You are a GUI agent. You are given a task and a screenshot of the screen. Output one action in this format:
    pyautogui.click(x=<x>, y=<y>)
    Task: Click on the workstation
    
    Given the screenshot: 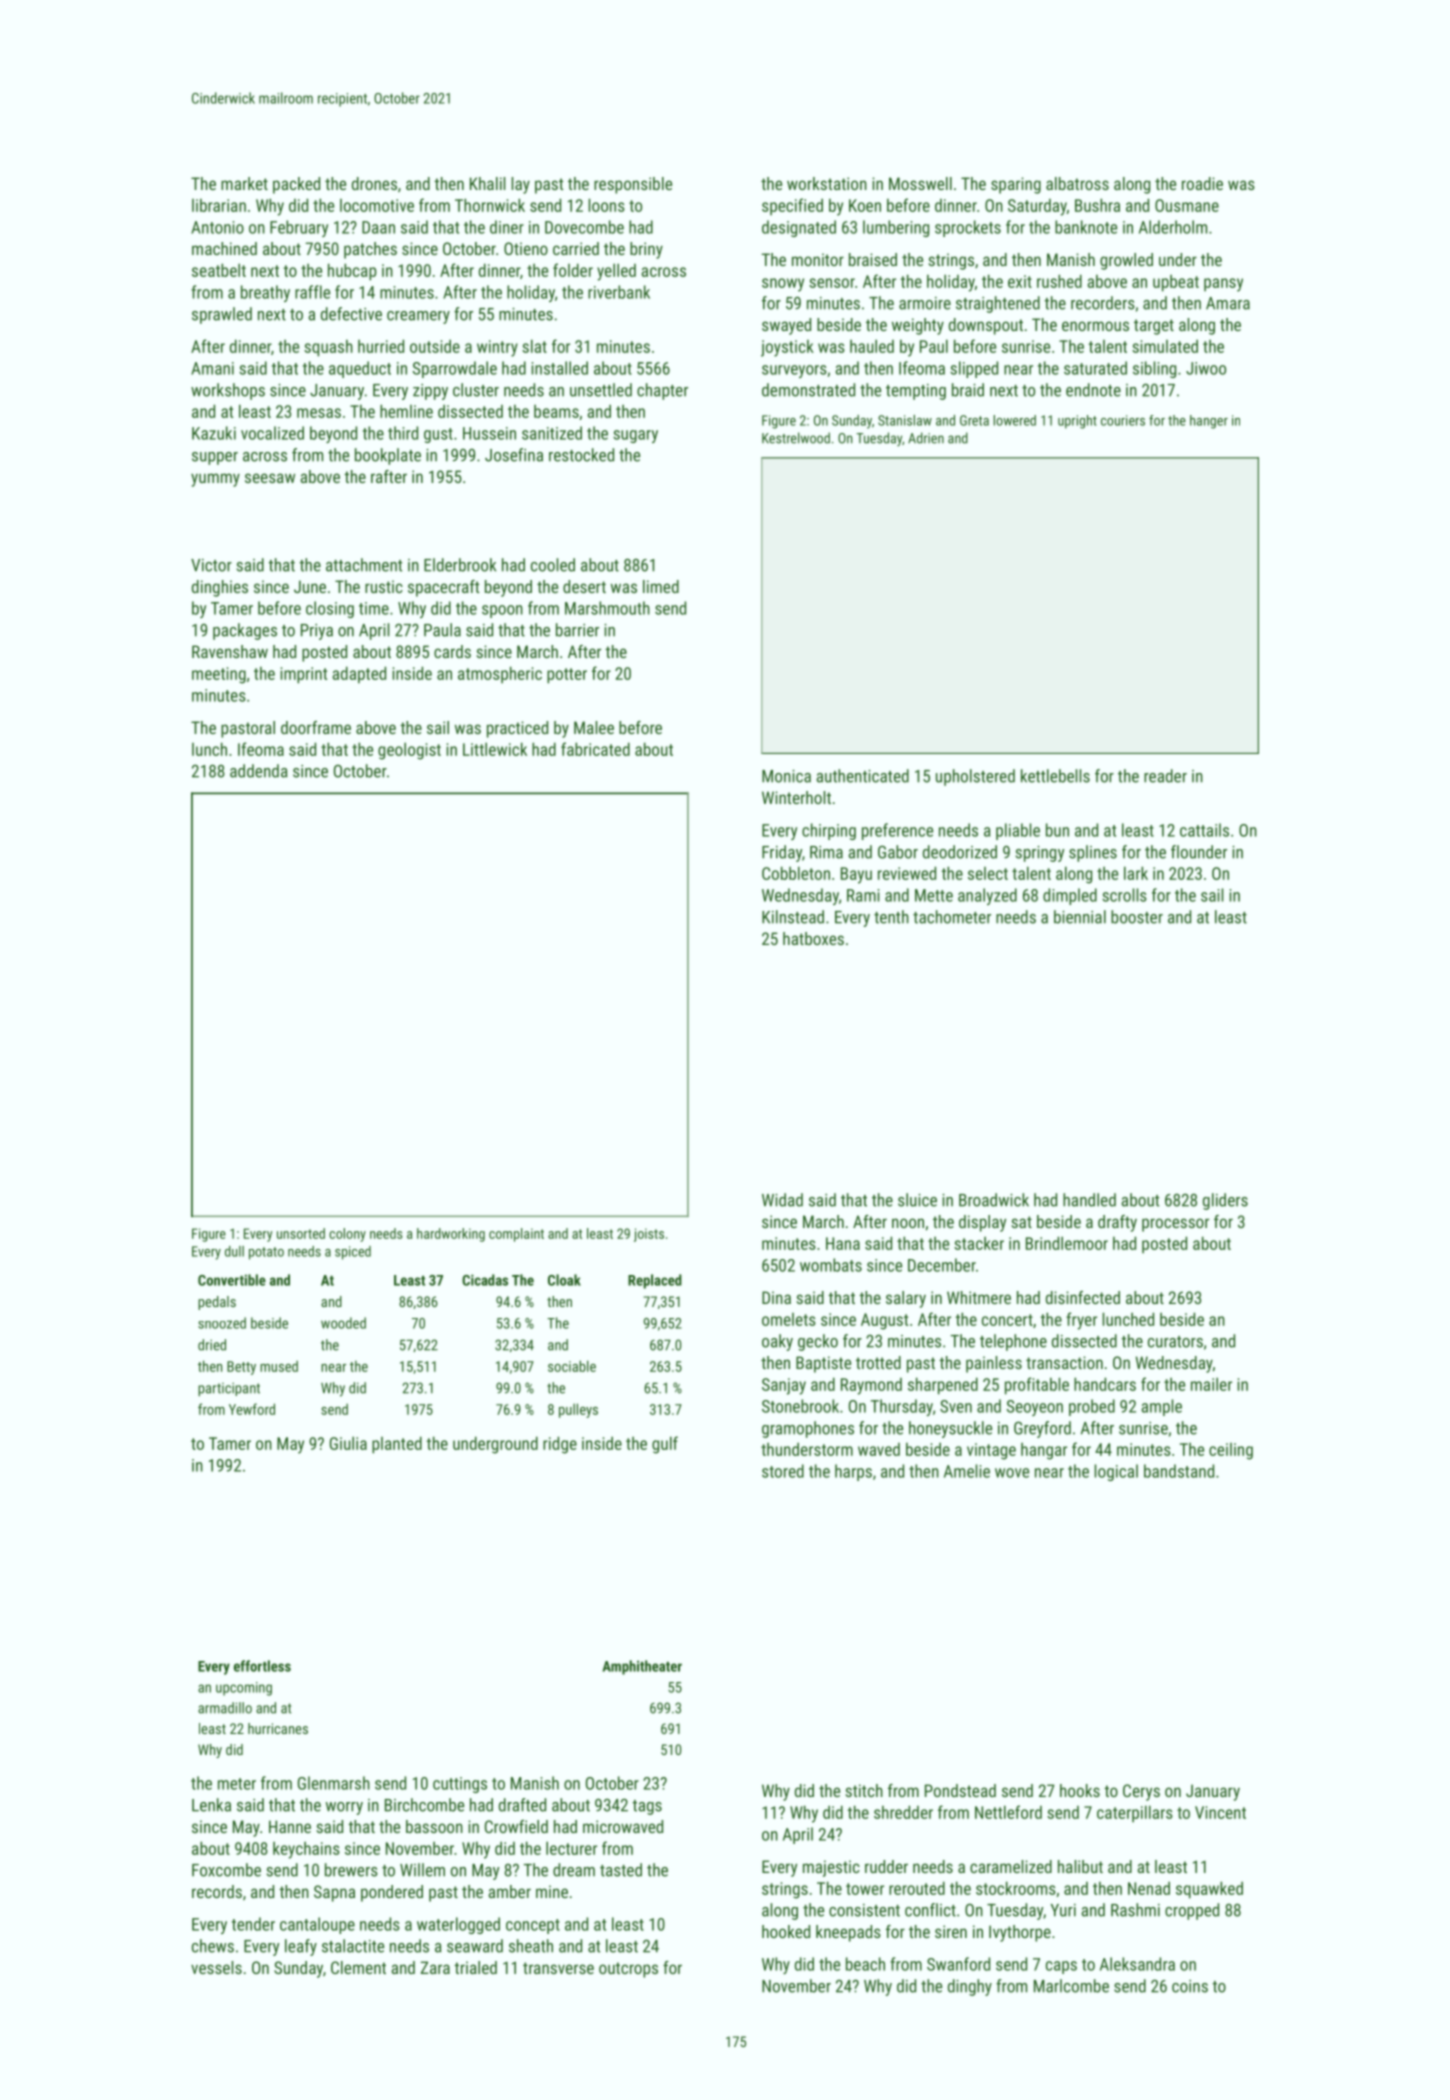 What is the action you would take?
    pyautogui.click(x=827, y=183)
